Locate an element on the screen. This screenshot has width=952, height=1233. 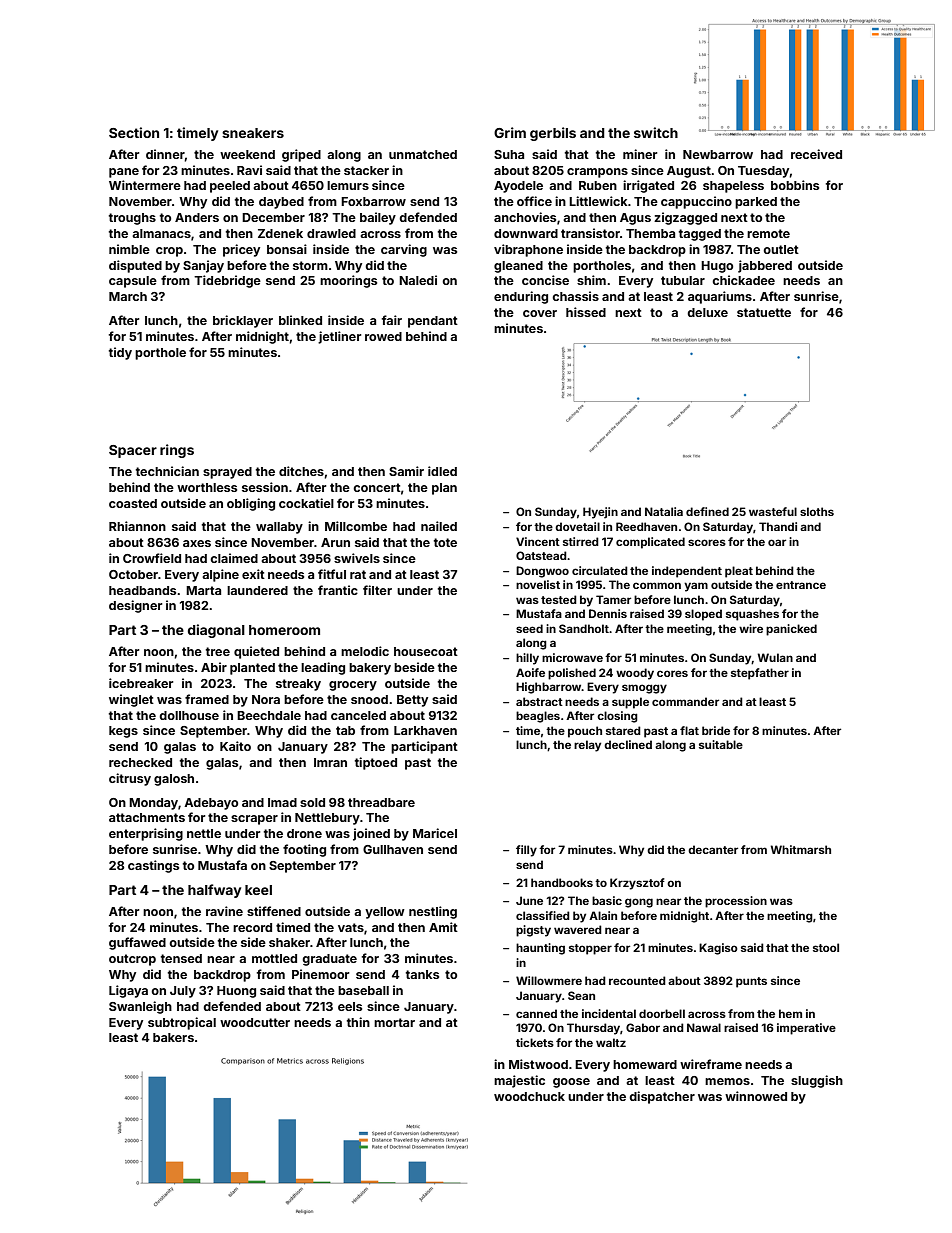
Grim is located at coordinates (510, 132).
